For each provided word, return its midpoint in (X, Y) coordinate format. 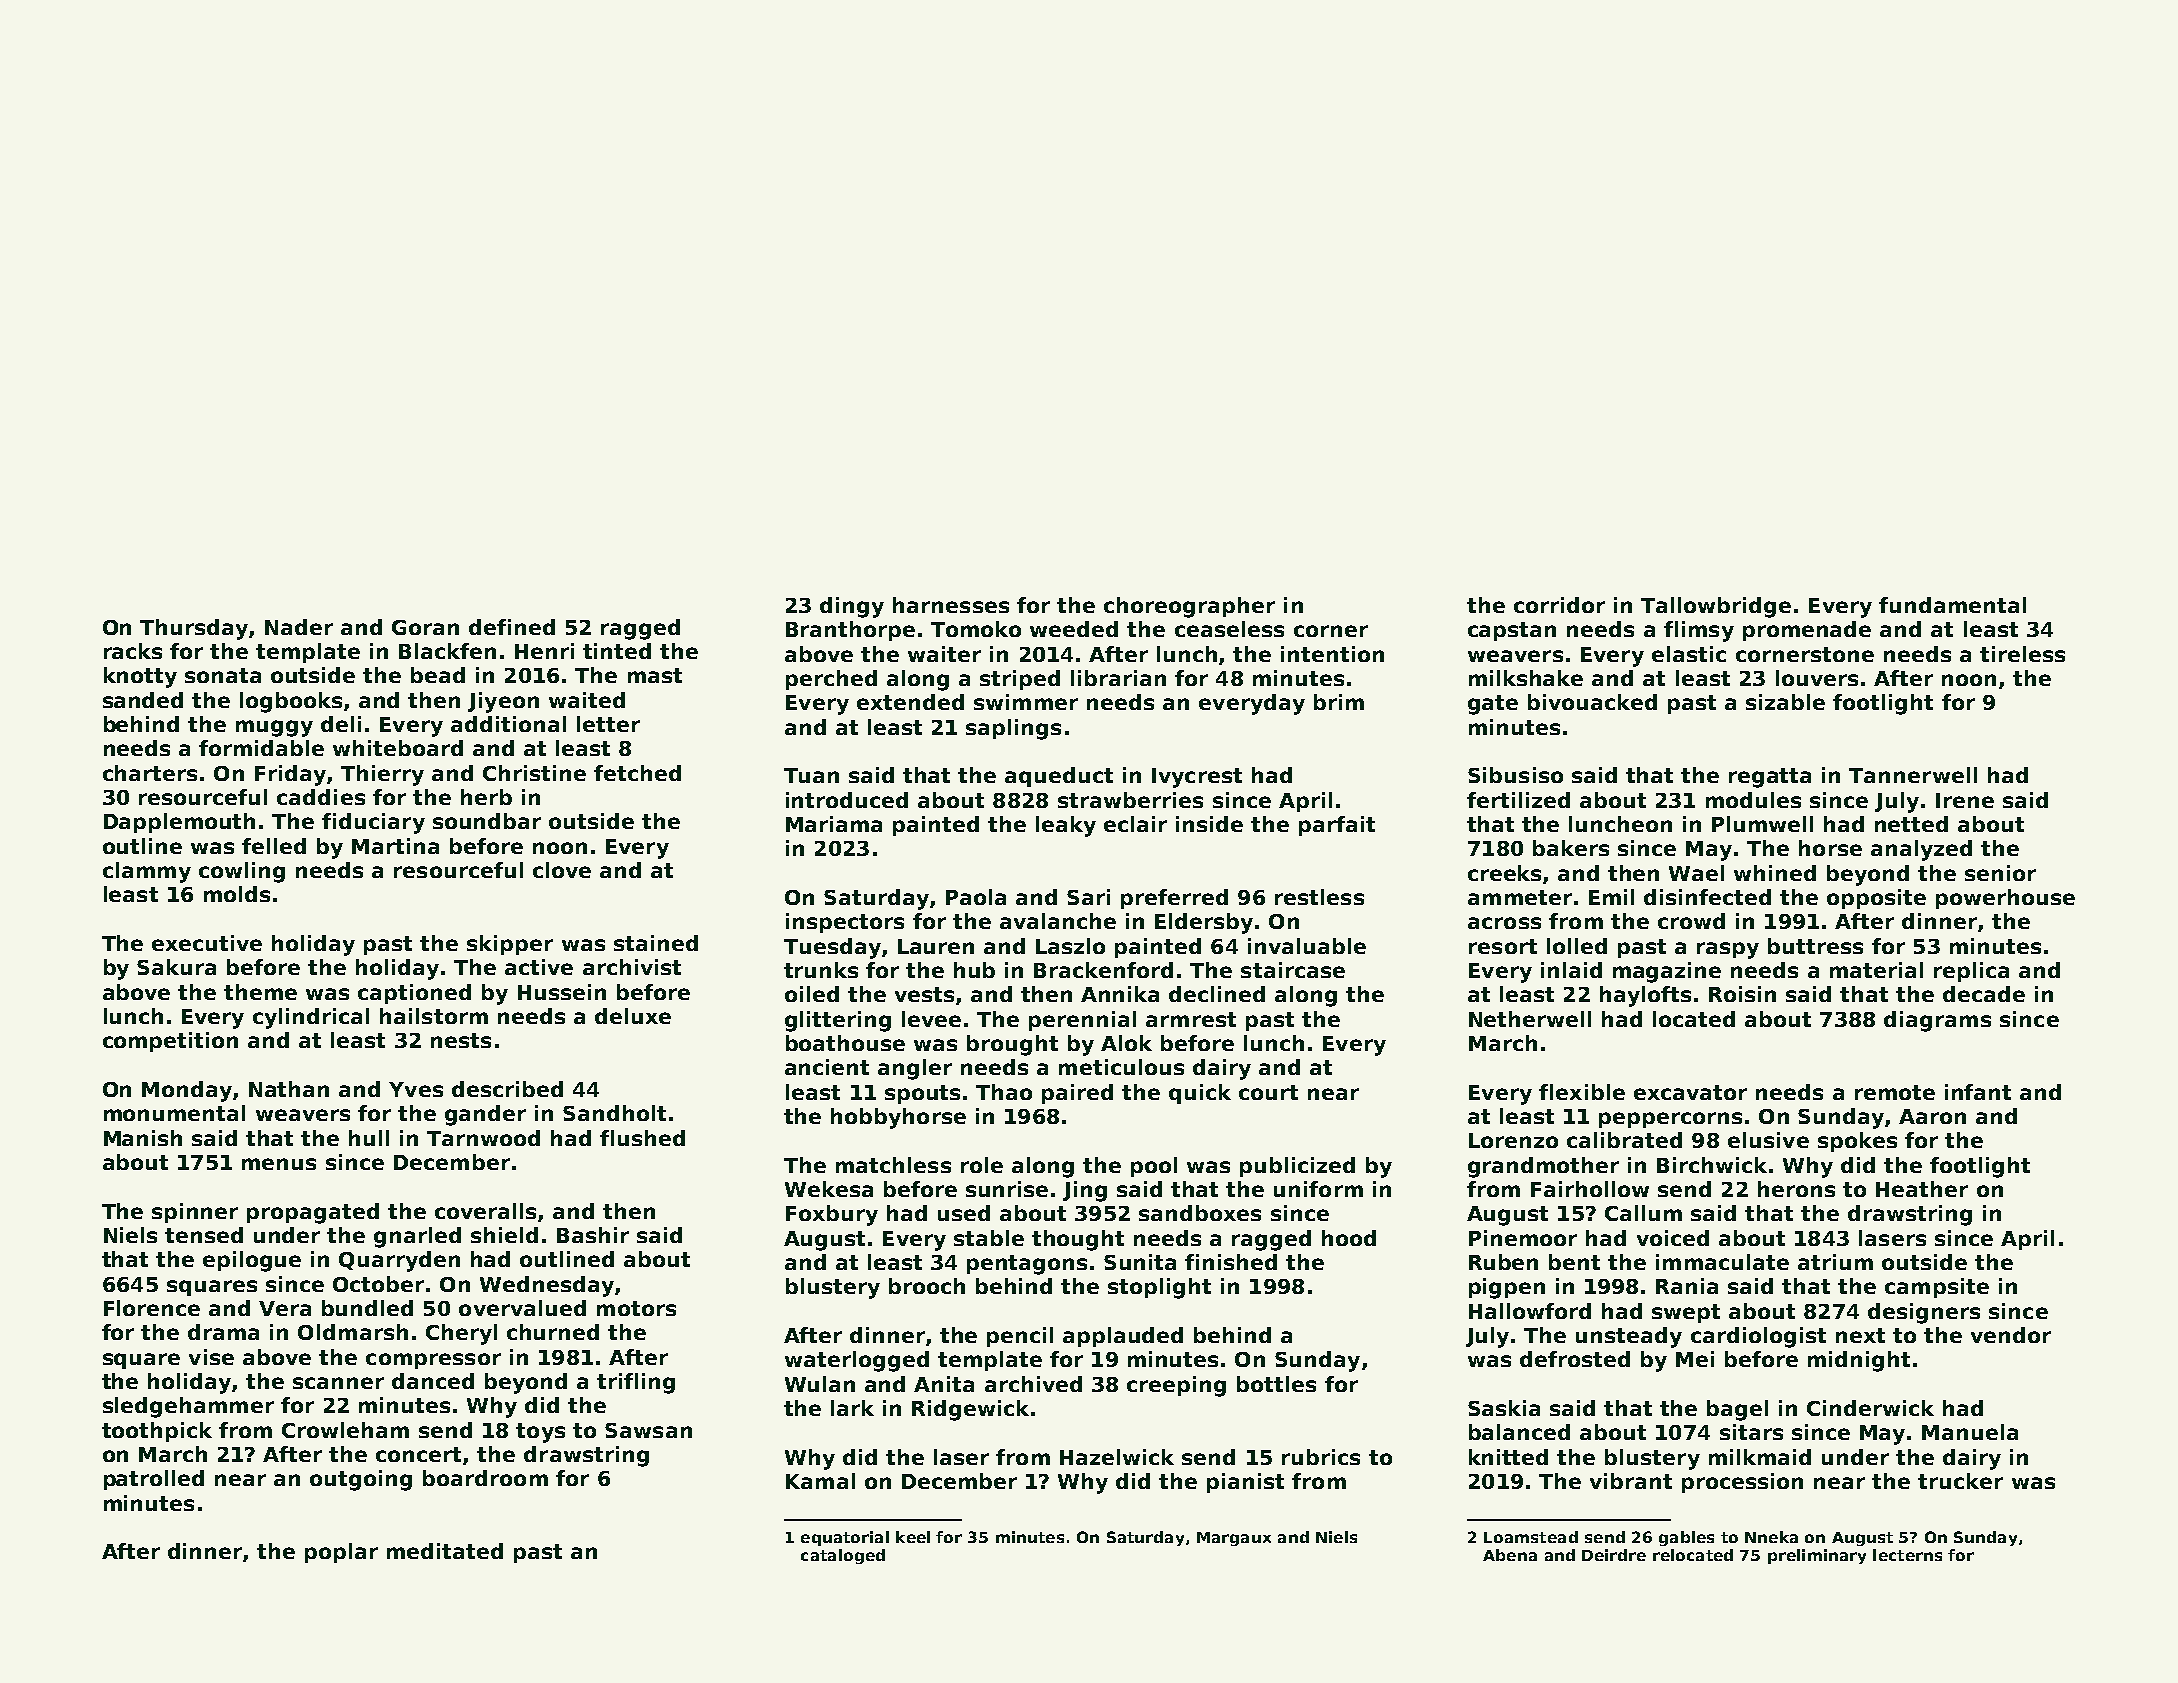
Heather (1922, 1189)
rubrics (1321, 1457)
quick (1200, 1094)
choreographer (1189, 607)
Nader (299, 627)
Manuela (1970, 1432)
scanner (338, 1383)
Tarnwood (483, 1138)
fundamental (1952, 605)
